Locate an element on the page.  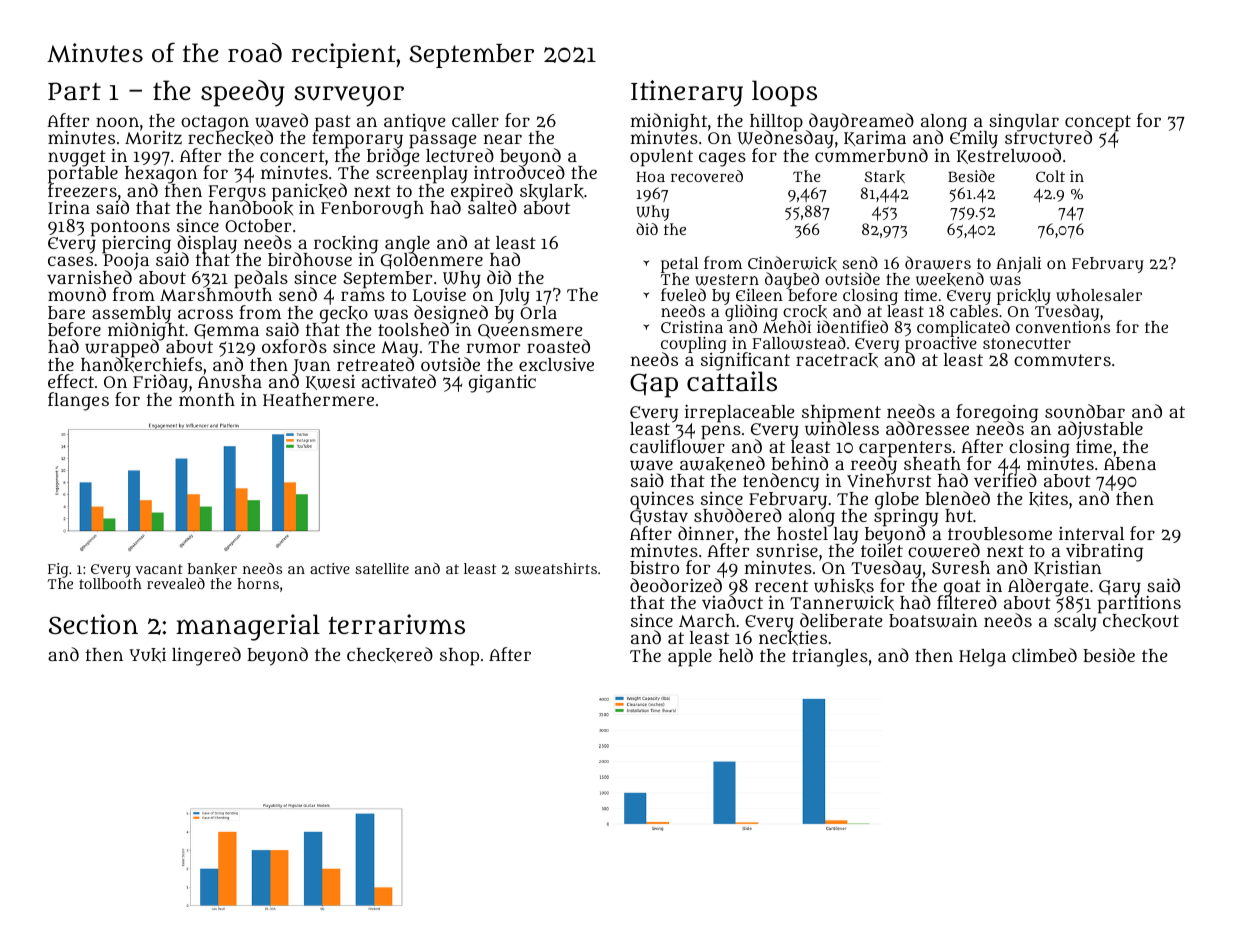
interval is located at coordinates (1091, 533).
